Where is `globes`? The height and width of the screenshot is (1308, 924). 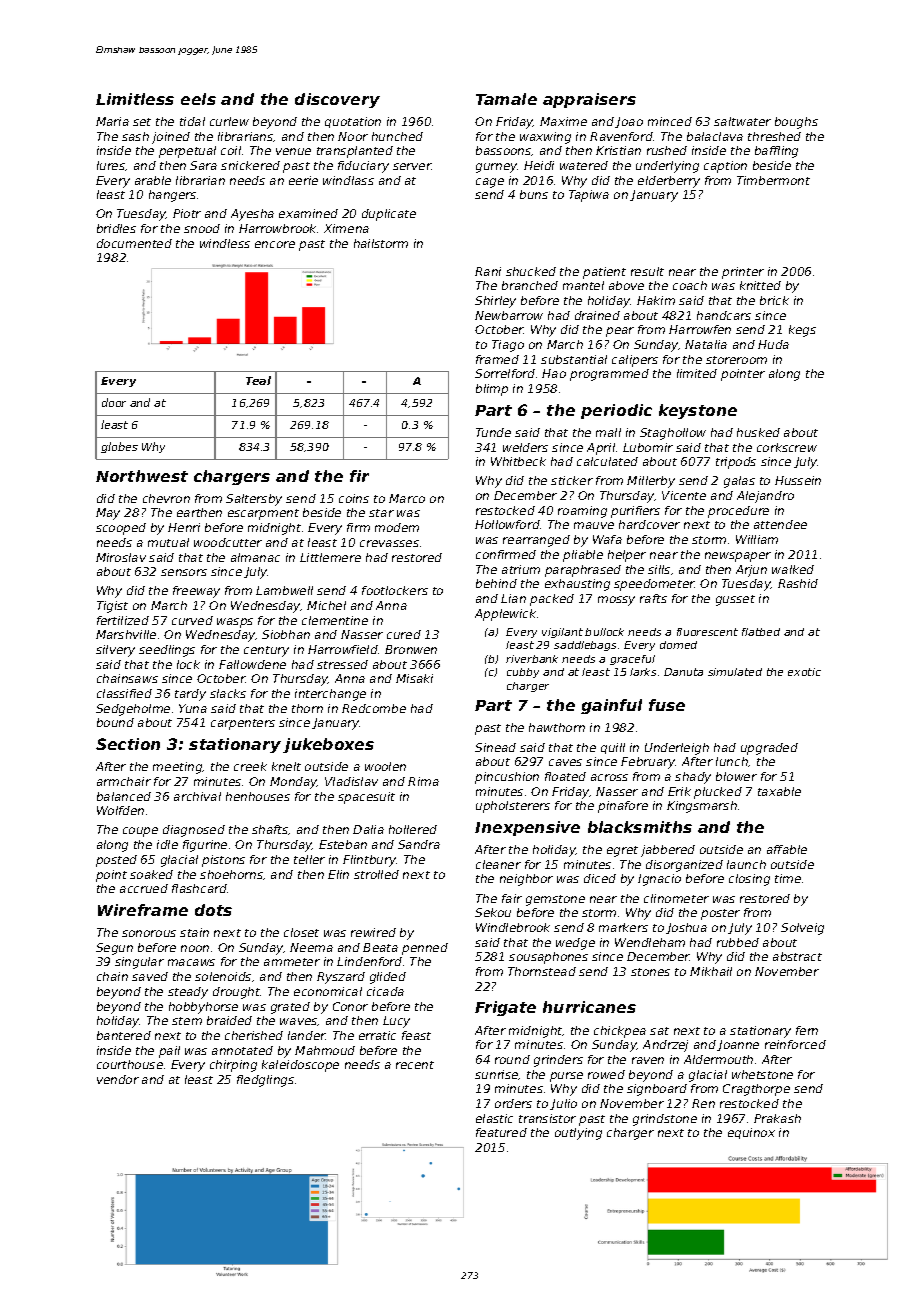
globes is located at coordinates (119, 447).
